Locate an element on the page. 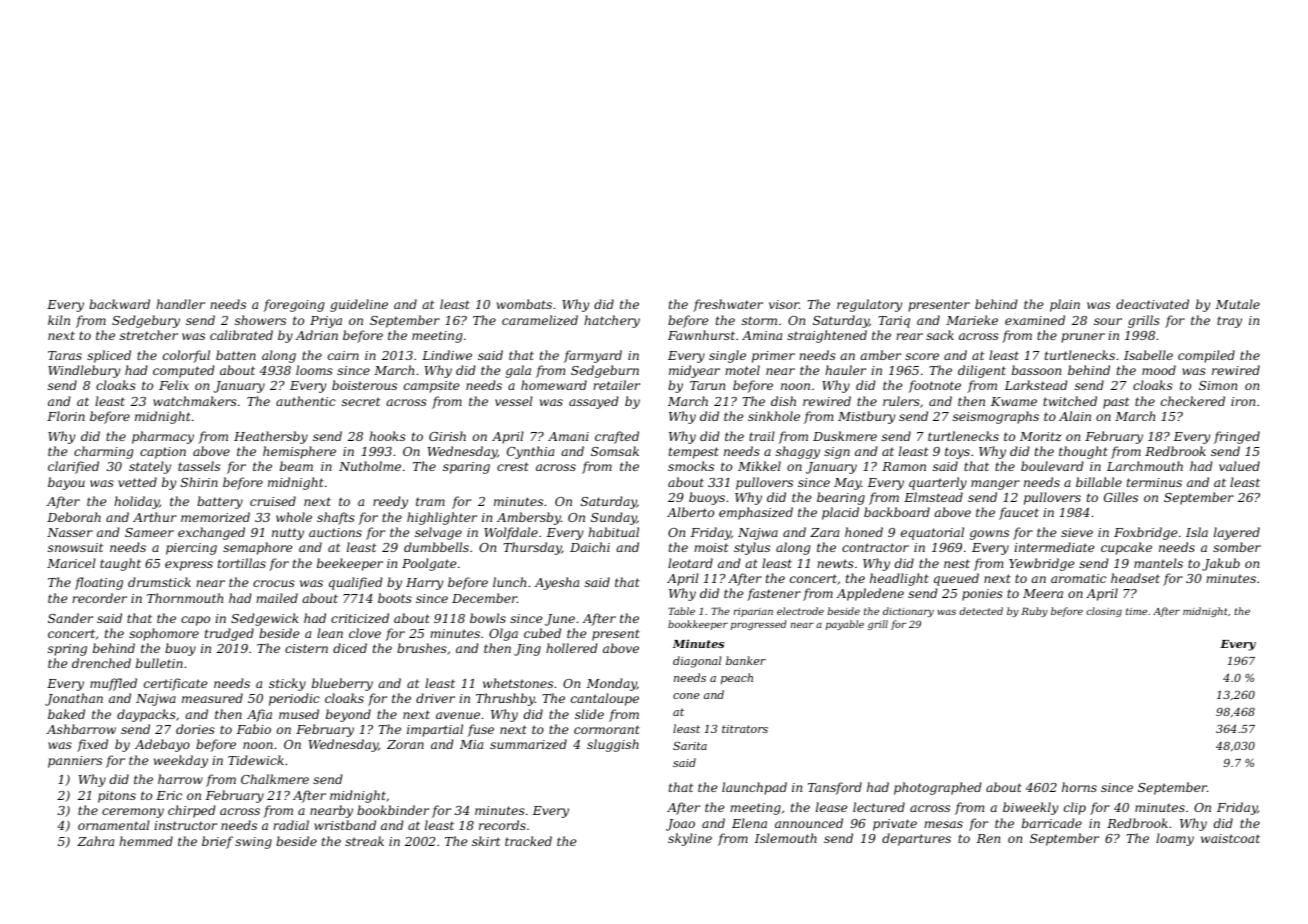 The width and height of the page is (1308, 924). tracked is located at coordinates (528, 841).
